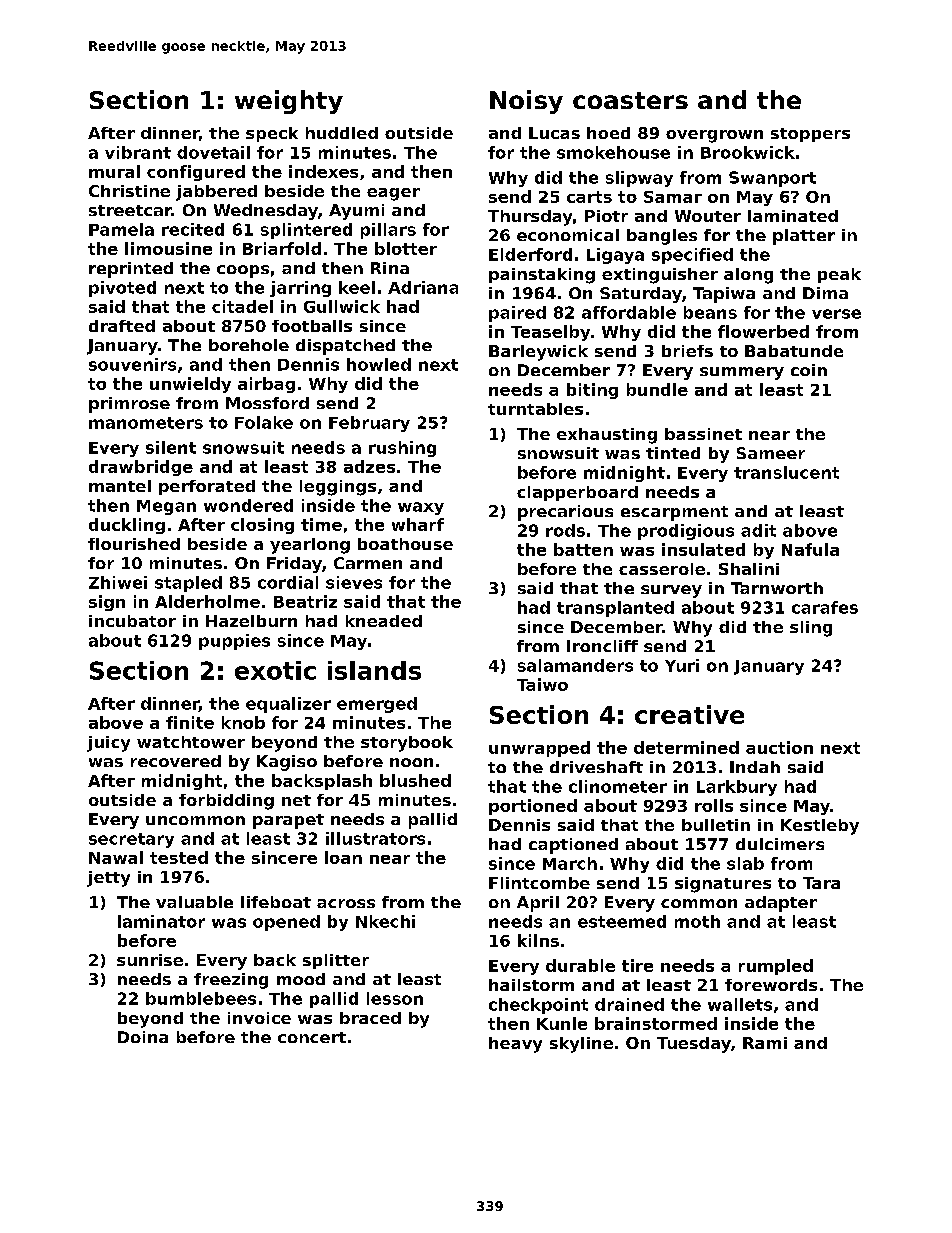 This document has width=952, height=1233. What do you see at coordinates (150, 960) in the document?
I see `sunrise` at bounding box center [150, 960].
